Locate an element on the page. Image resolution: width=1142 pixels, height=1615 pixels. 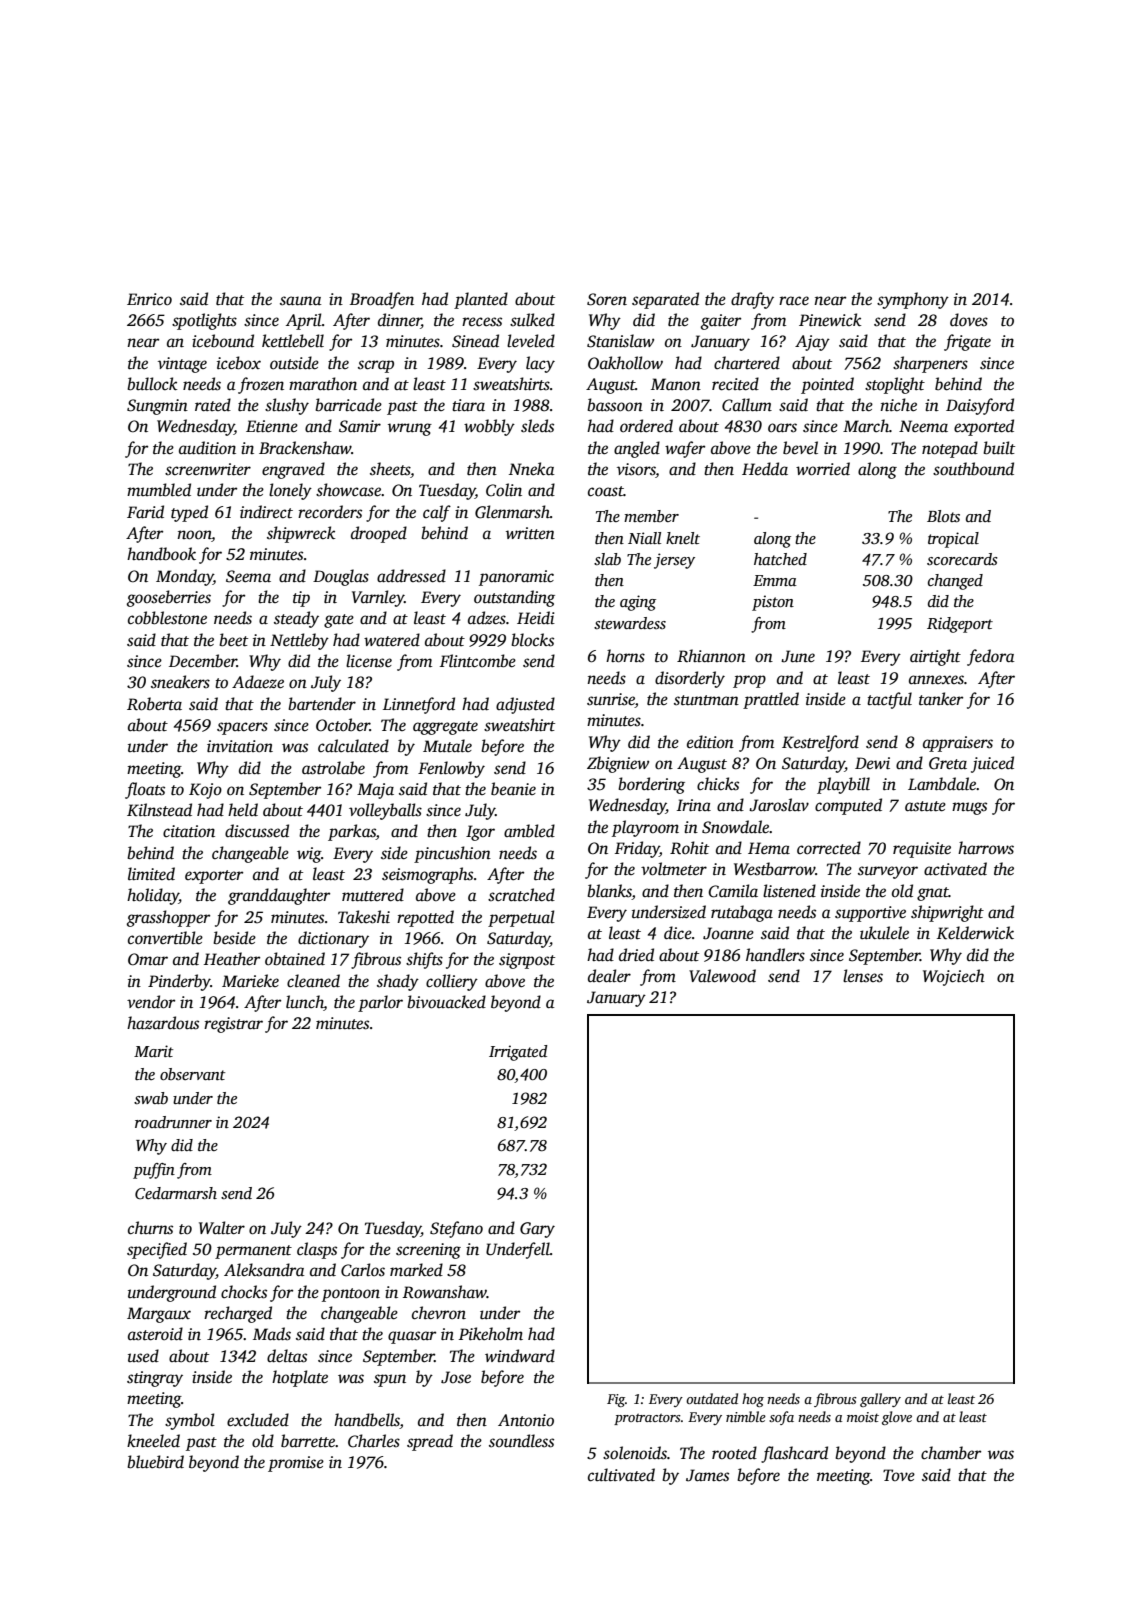
Omar is located at coordinates (148, 959).
